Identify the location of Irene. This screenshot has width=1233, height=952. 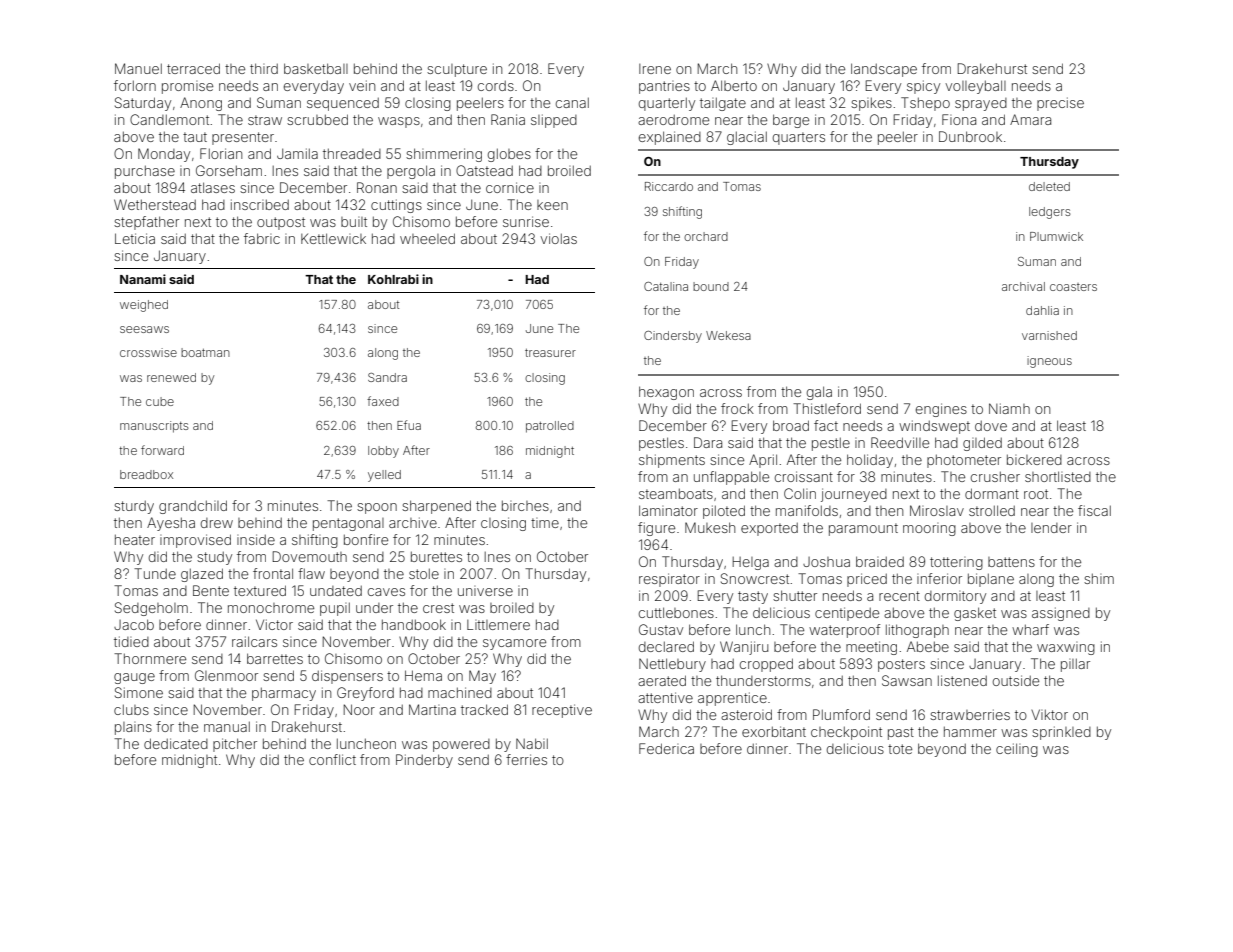
(655, 69).
